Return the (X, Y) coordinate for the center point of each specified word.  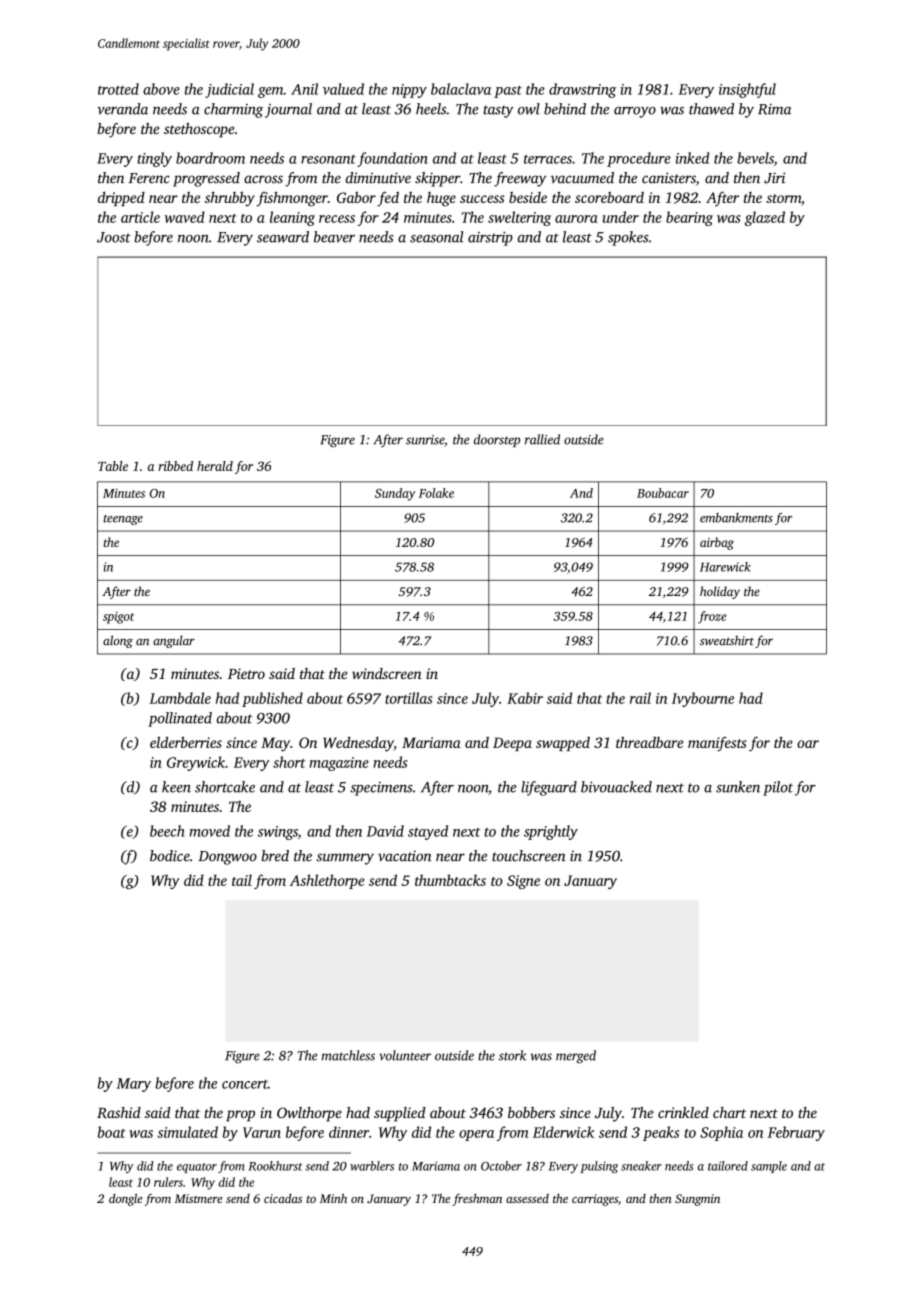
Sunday (395, 494)
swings (278, 833)
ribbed (176, 466)
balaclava (461, 89)
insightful (747, 90)
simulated (187, 1132)
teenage (123, 520)
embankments (736, 518)
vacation (405, 856)
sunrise (425, 440)
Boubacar (663, 493)
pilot (778, 788)
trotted (118, 89)
